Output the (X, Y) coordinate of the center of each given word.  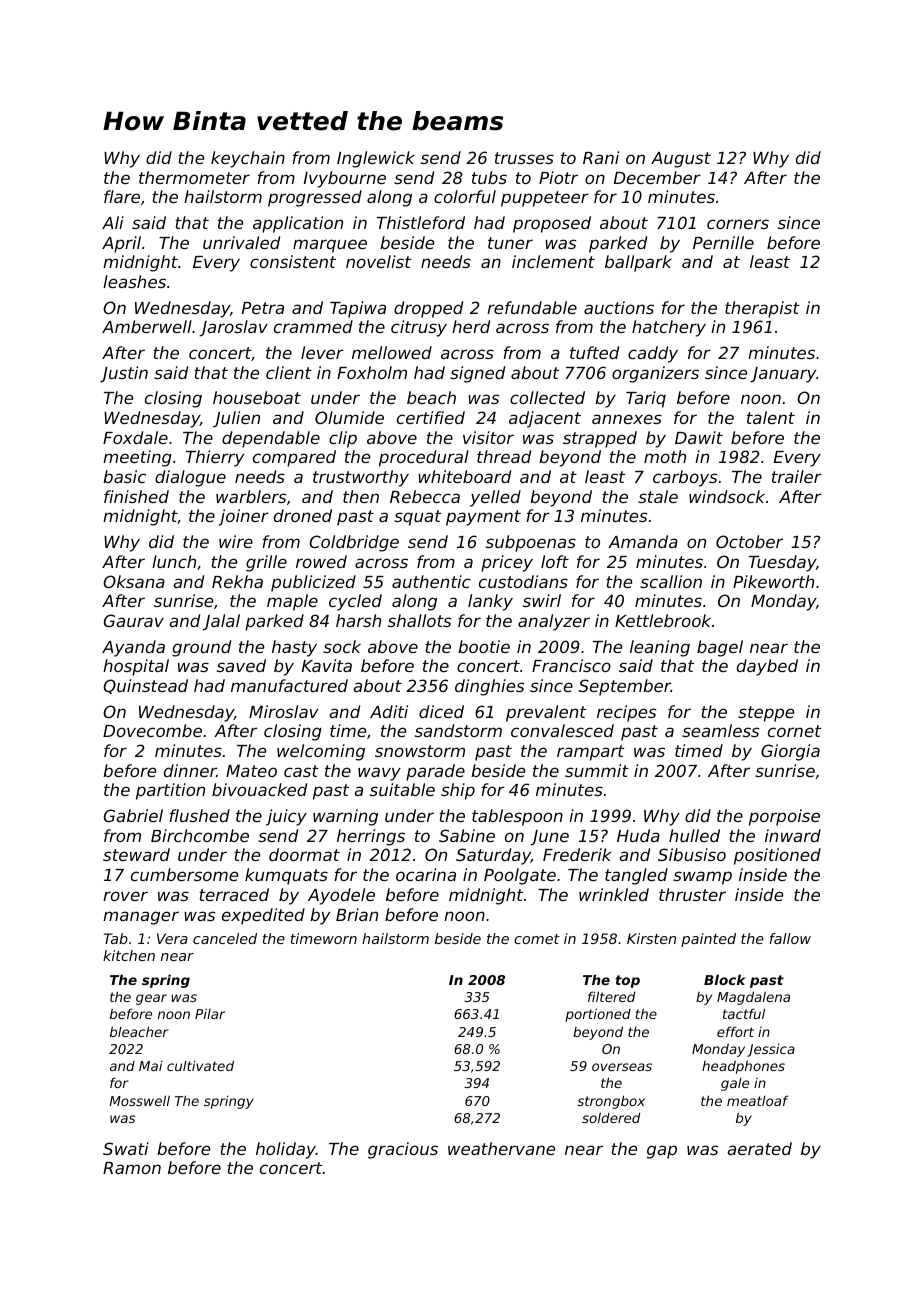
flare (122, 196)
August (681, 160)
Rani (601, 157)
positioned (777, 856)
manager (141, 918)
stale (658, 496)
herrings (371, 837)
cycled (355, 602)
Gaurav (134, 620)
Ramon (132, 1168)
